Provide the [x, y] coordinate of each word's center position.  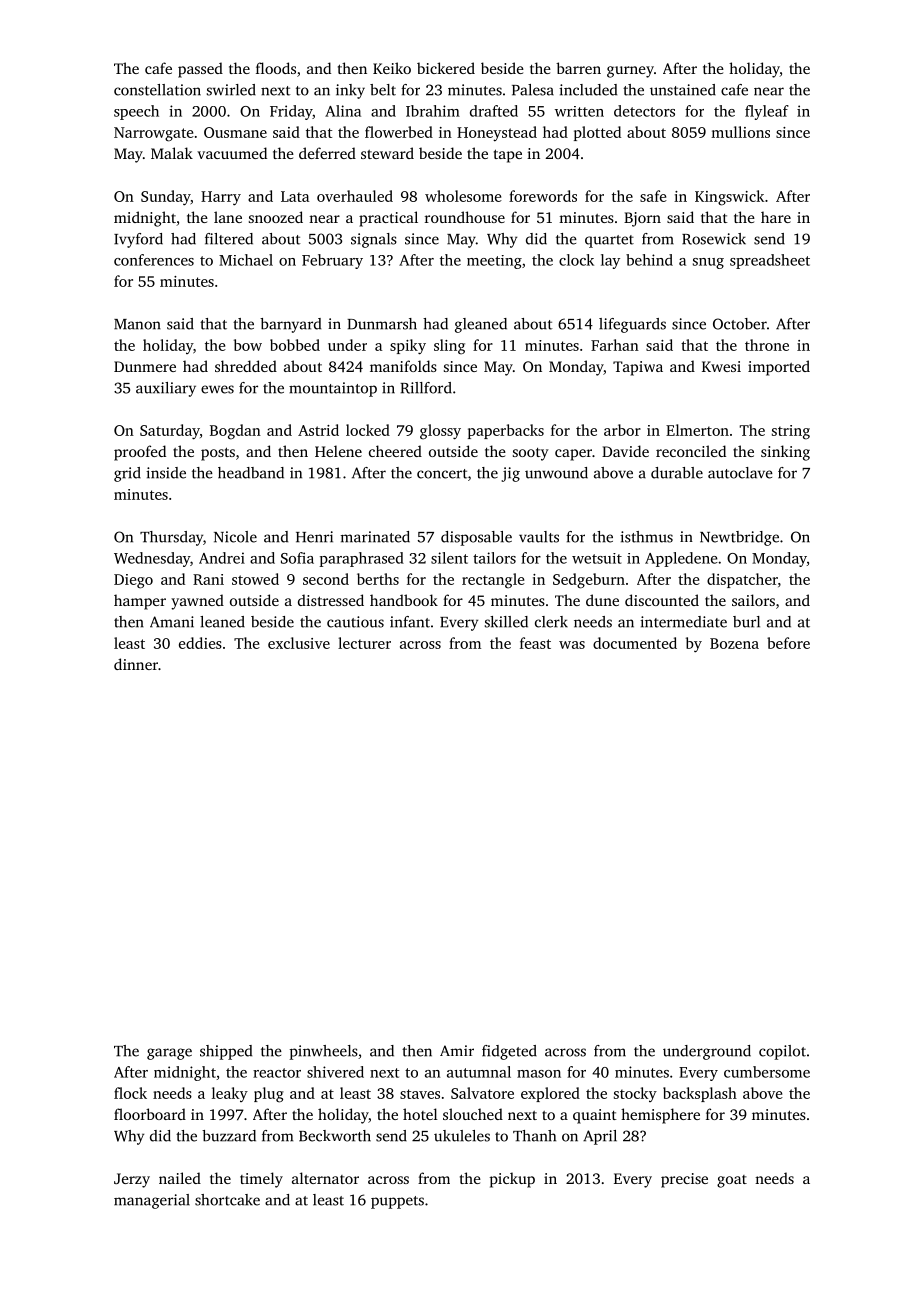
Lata [295, 196]
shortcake [227, 1200]
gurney [630, 72]
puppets [397, 1202]
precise [684, 1180]
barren [578, 68]
